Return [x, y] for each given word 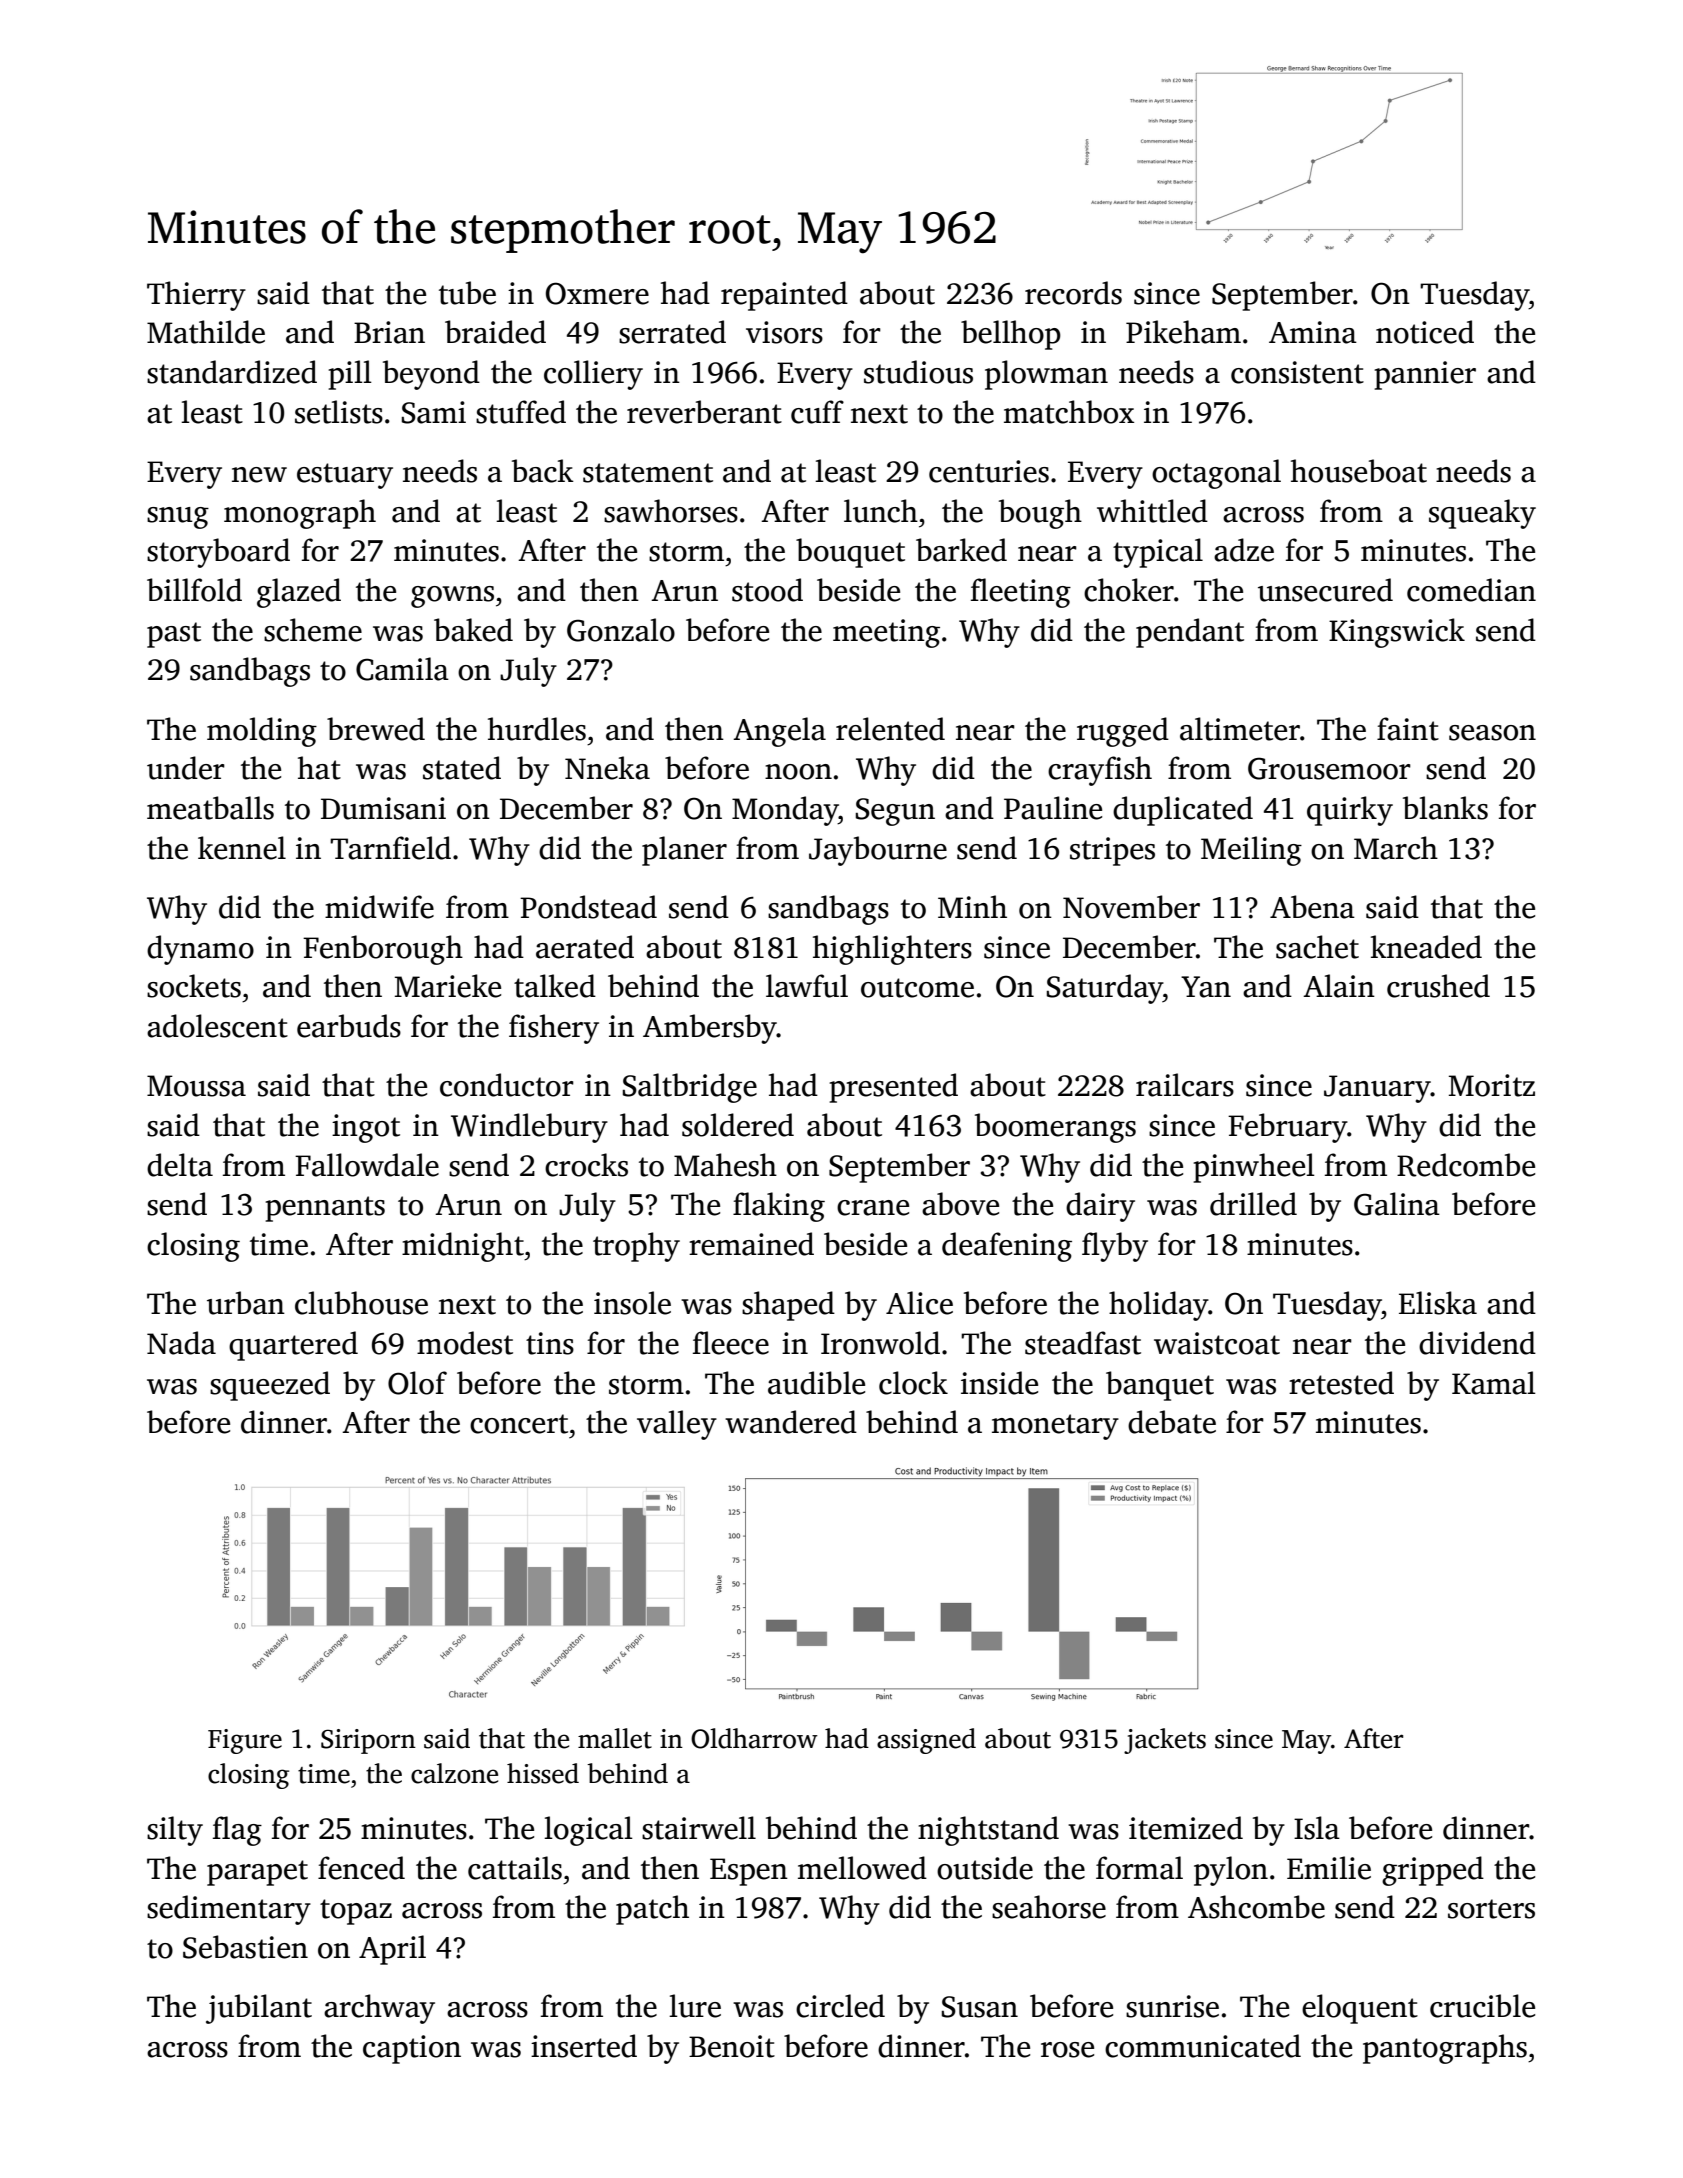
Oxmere [597, 293]
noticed [1425, 332]
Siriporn [368, 1741]
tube [467, 293]
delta [180, 1165]
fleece [731, 1343]
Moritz [1492, 1085]
